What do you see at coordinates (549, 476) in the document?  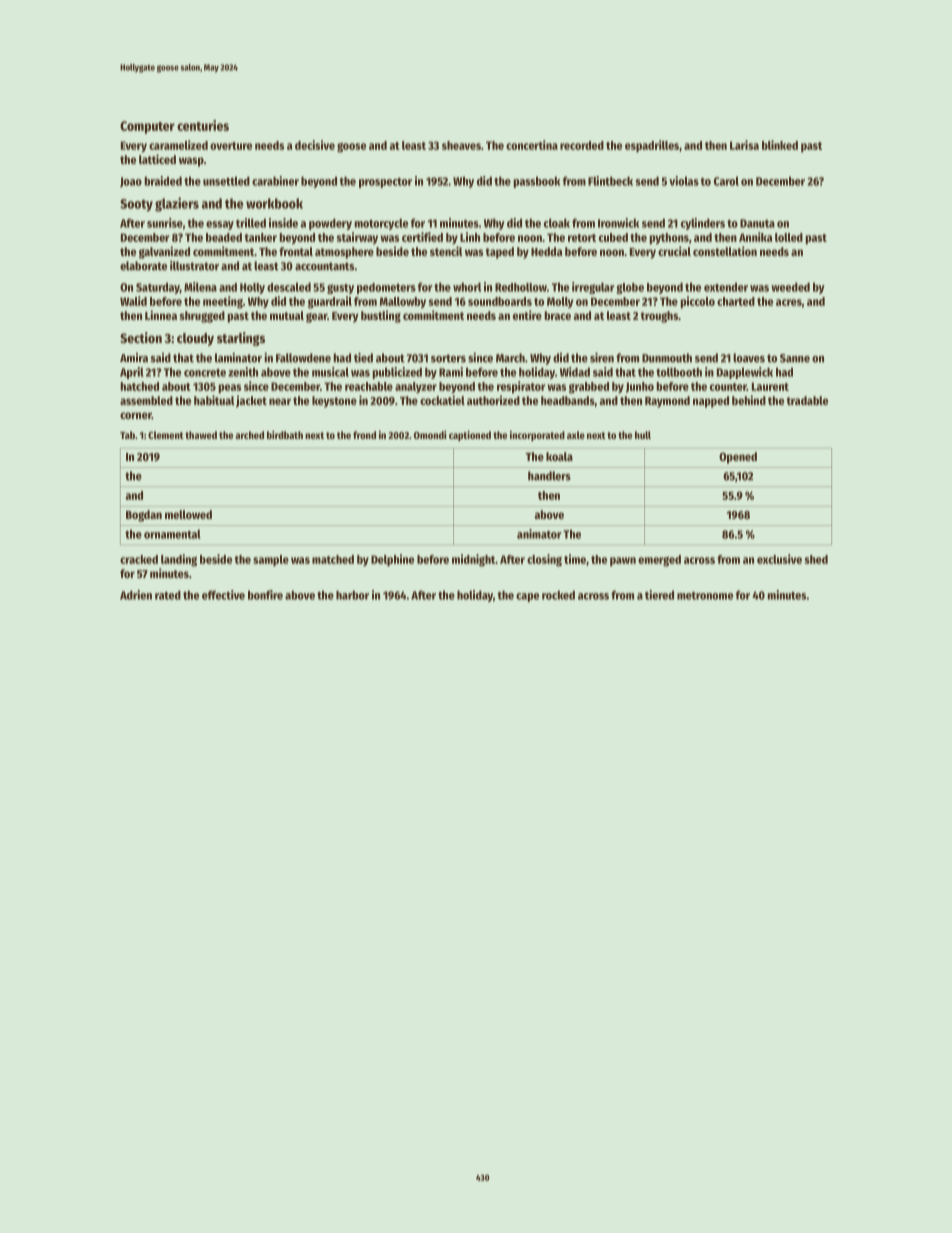 I see `handlers` at bounding box center [549, 476].
